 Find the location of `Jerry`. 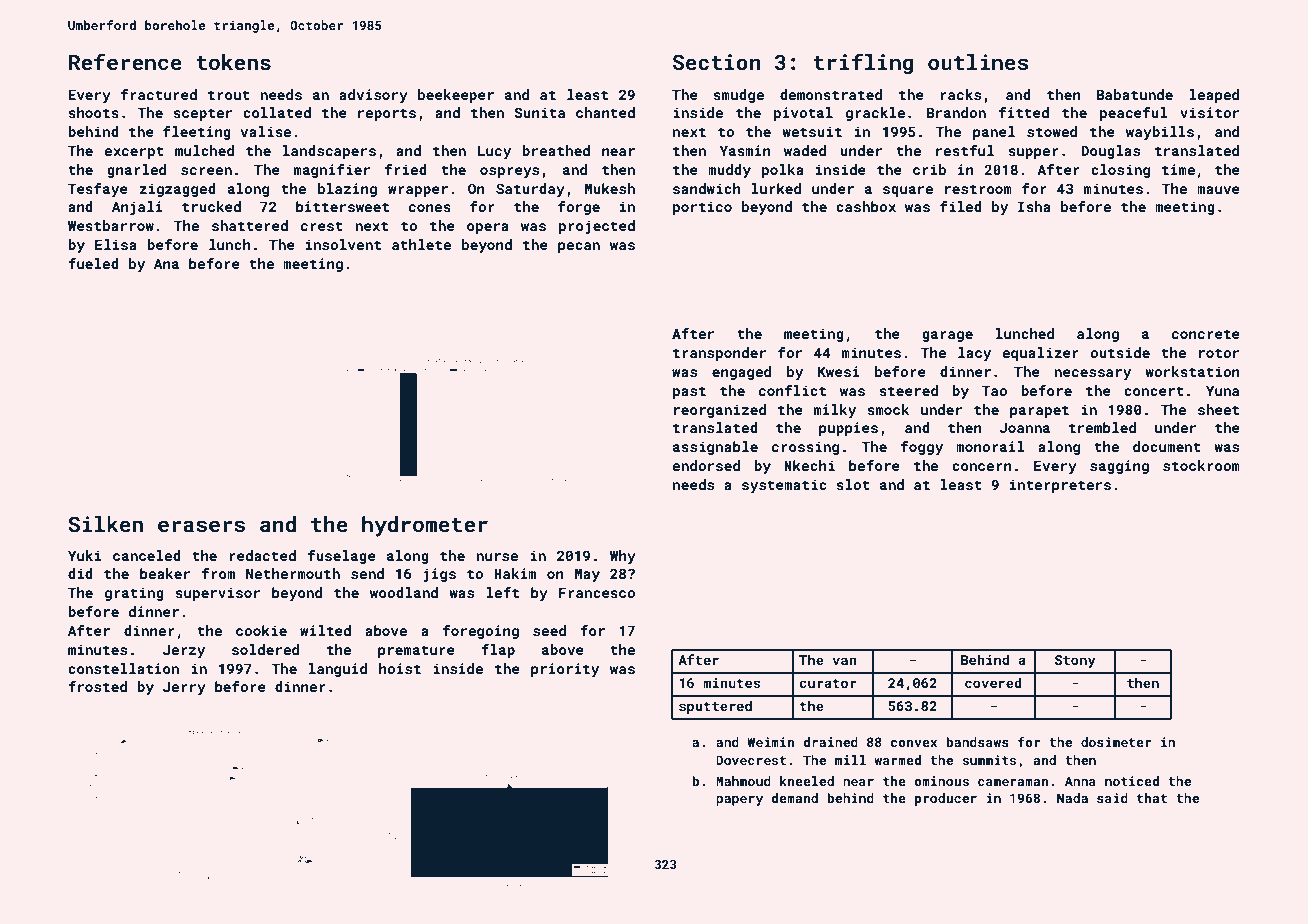

Jerry is located at coordinates (184, 688).
